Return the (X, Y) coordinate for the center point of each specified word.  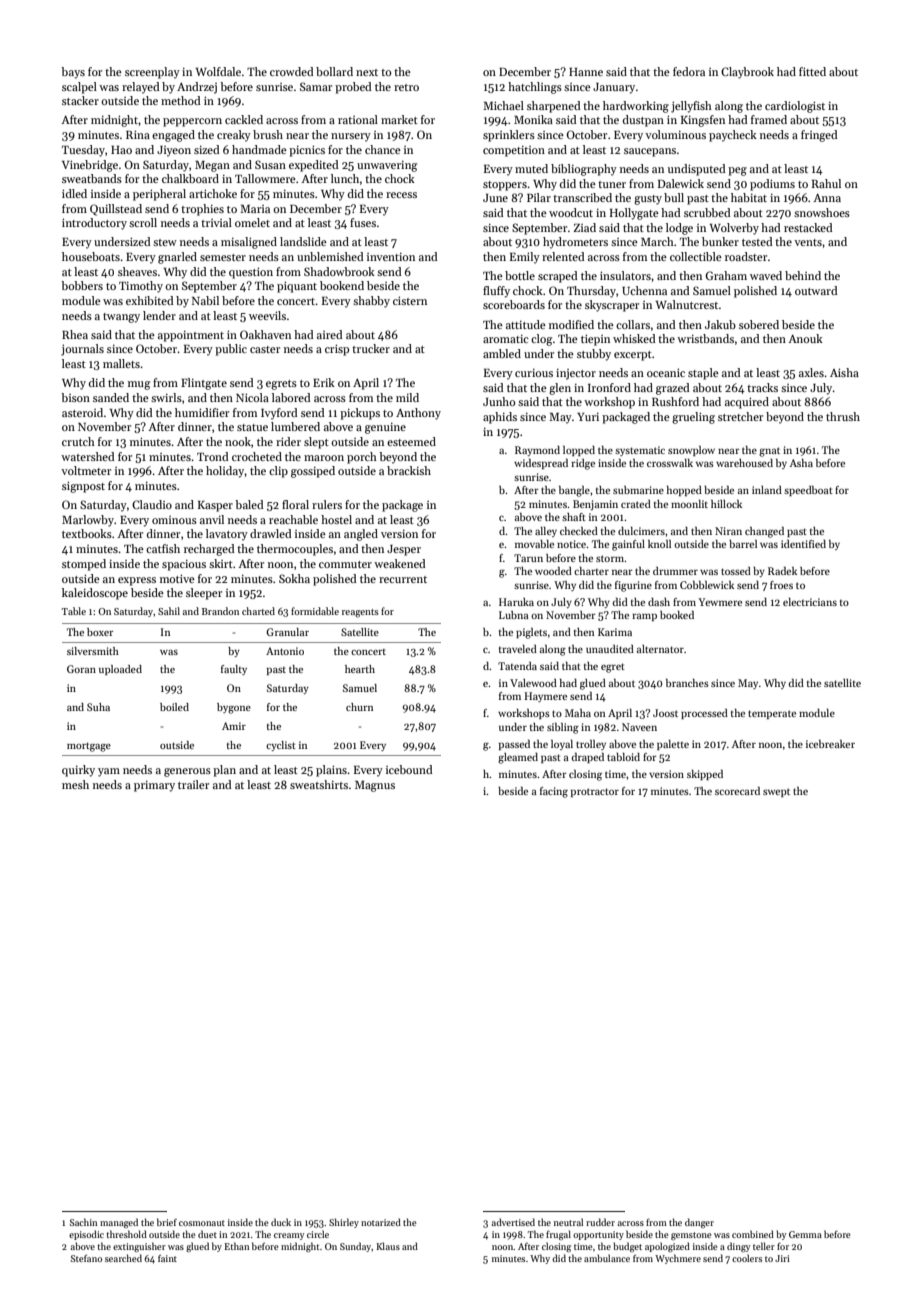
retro (406, 87)
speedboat (808, 491)
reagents (360, 613)
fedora (689, 71)
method (181, 100)
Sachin (84, 1222)
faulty (234, 670)
